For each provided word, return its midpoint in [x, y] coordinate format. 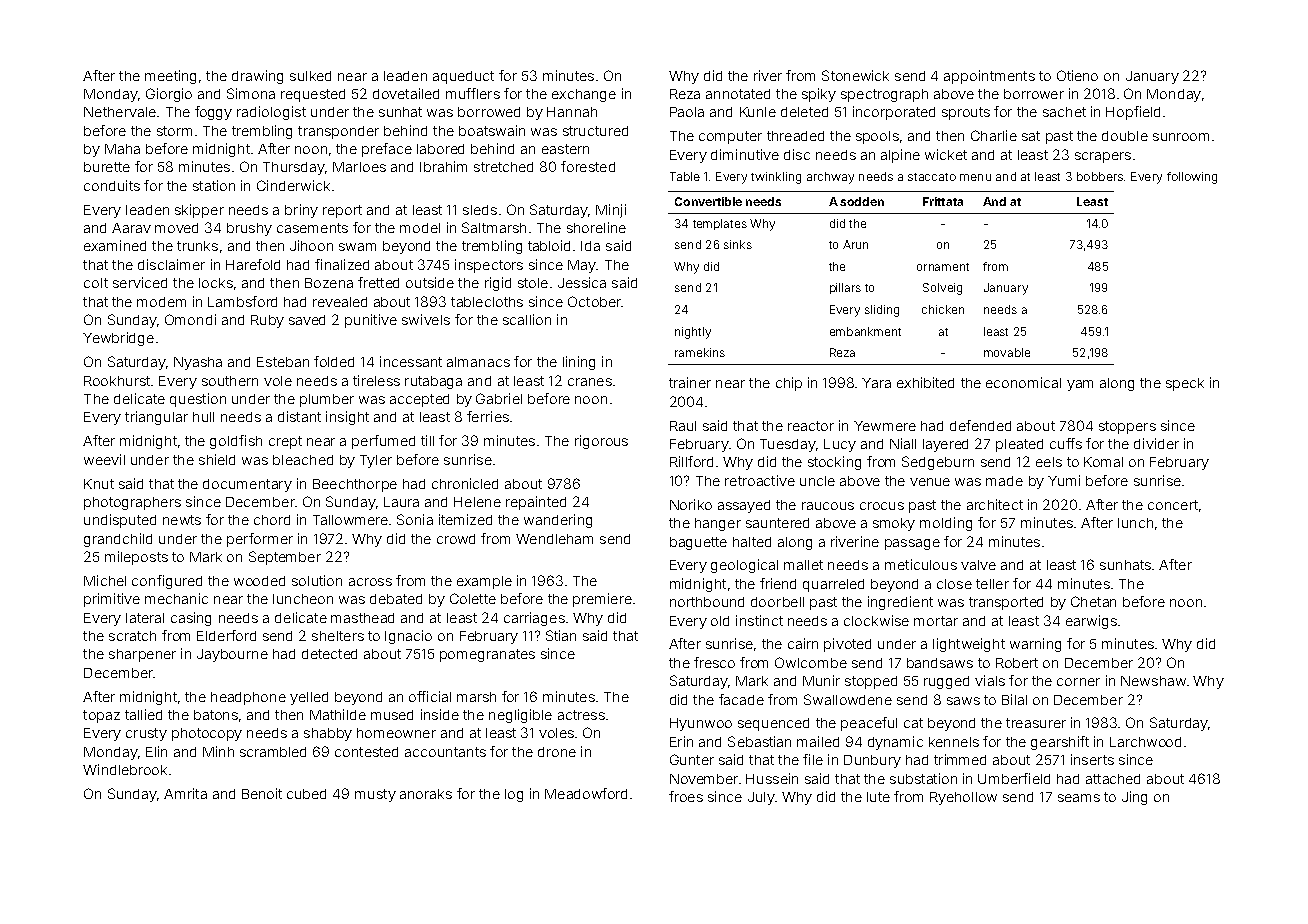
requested [313, 95]
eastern [565, 149]
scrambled [273, 752]
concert [1173, 505]
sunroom [1181, 137]
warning [1035, 645]
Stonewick [855, 75]
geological [744, 566]
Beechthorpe [355, 485]
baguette [698, 543]
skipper [199, 211]
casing [191, 619]
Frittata [943, 201]
